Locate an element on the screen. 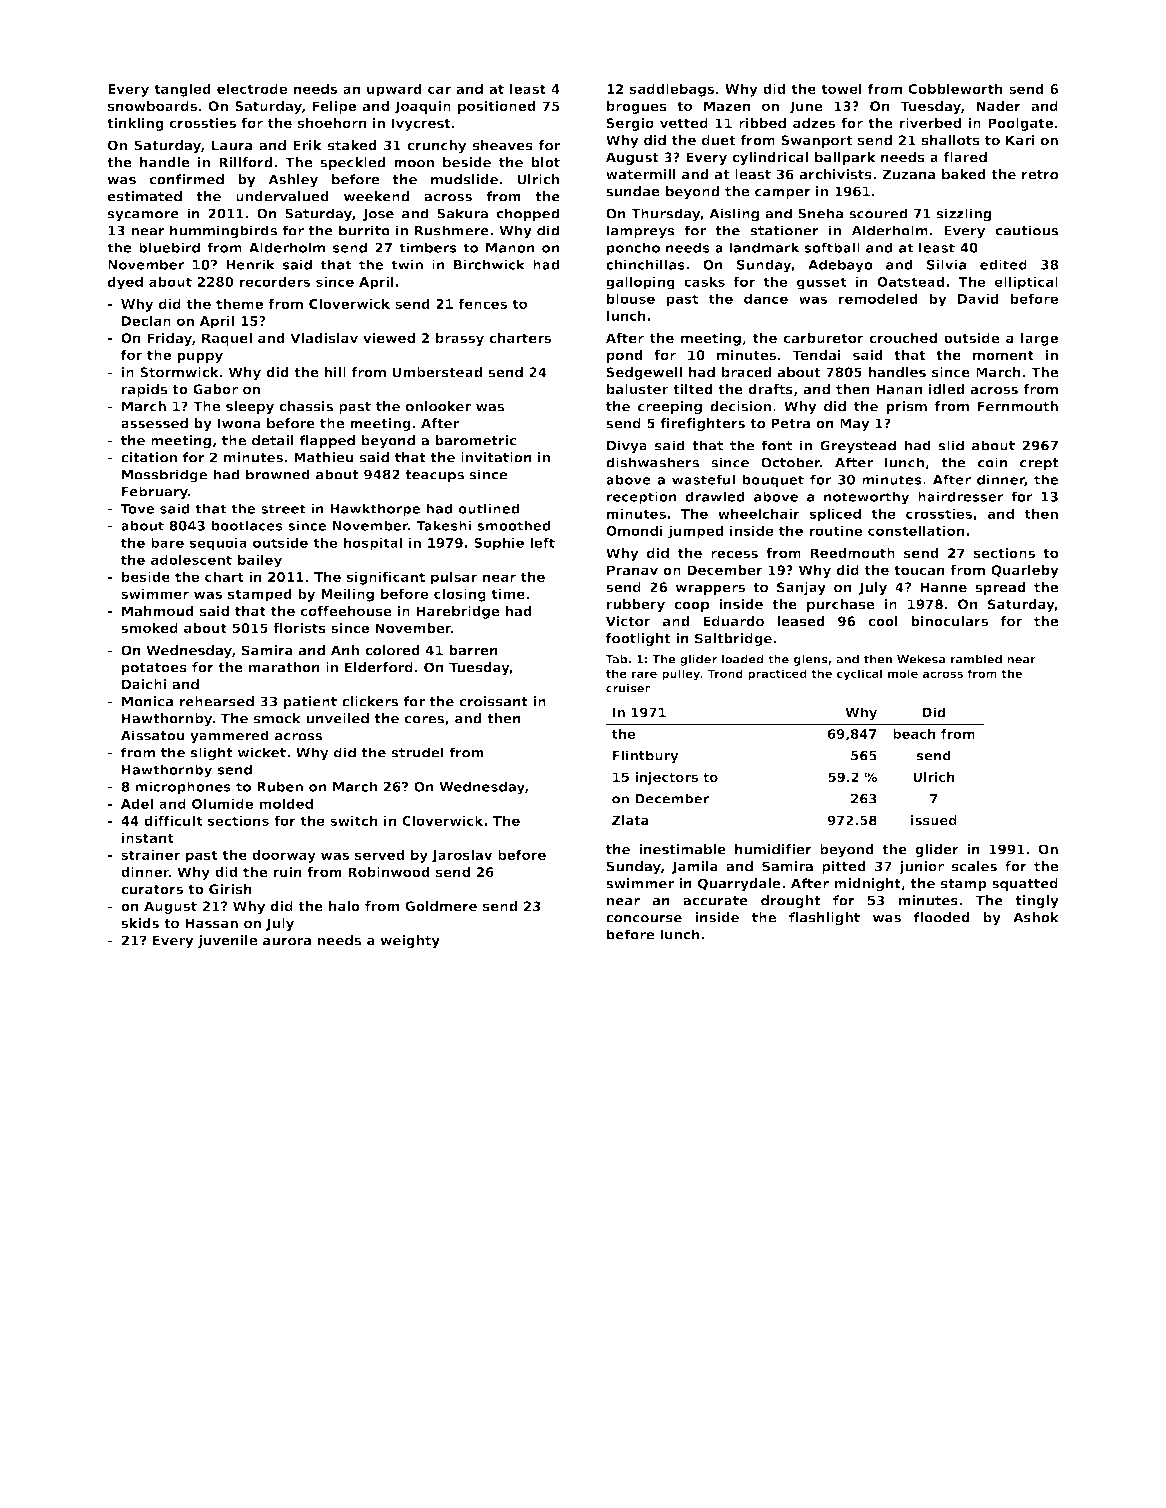 The width and height of the screenshot is (1166, 1508). strainer is located at coordinates (150, 854).
